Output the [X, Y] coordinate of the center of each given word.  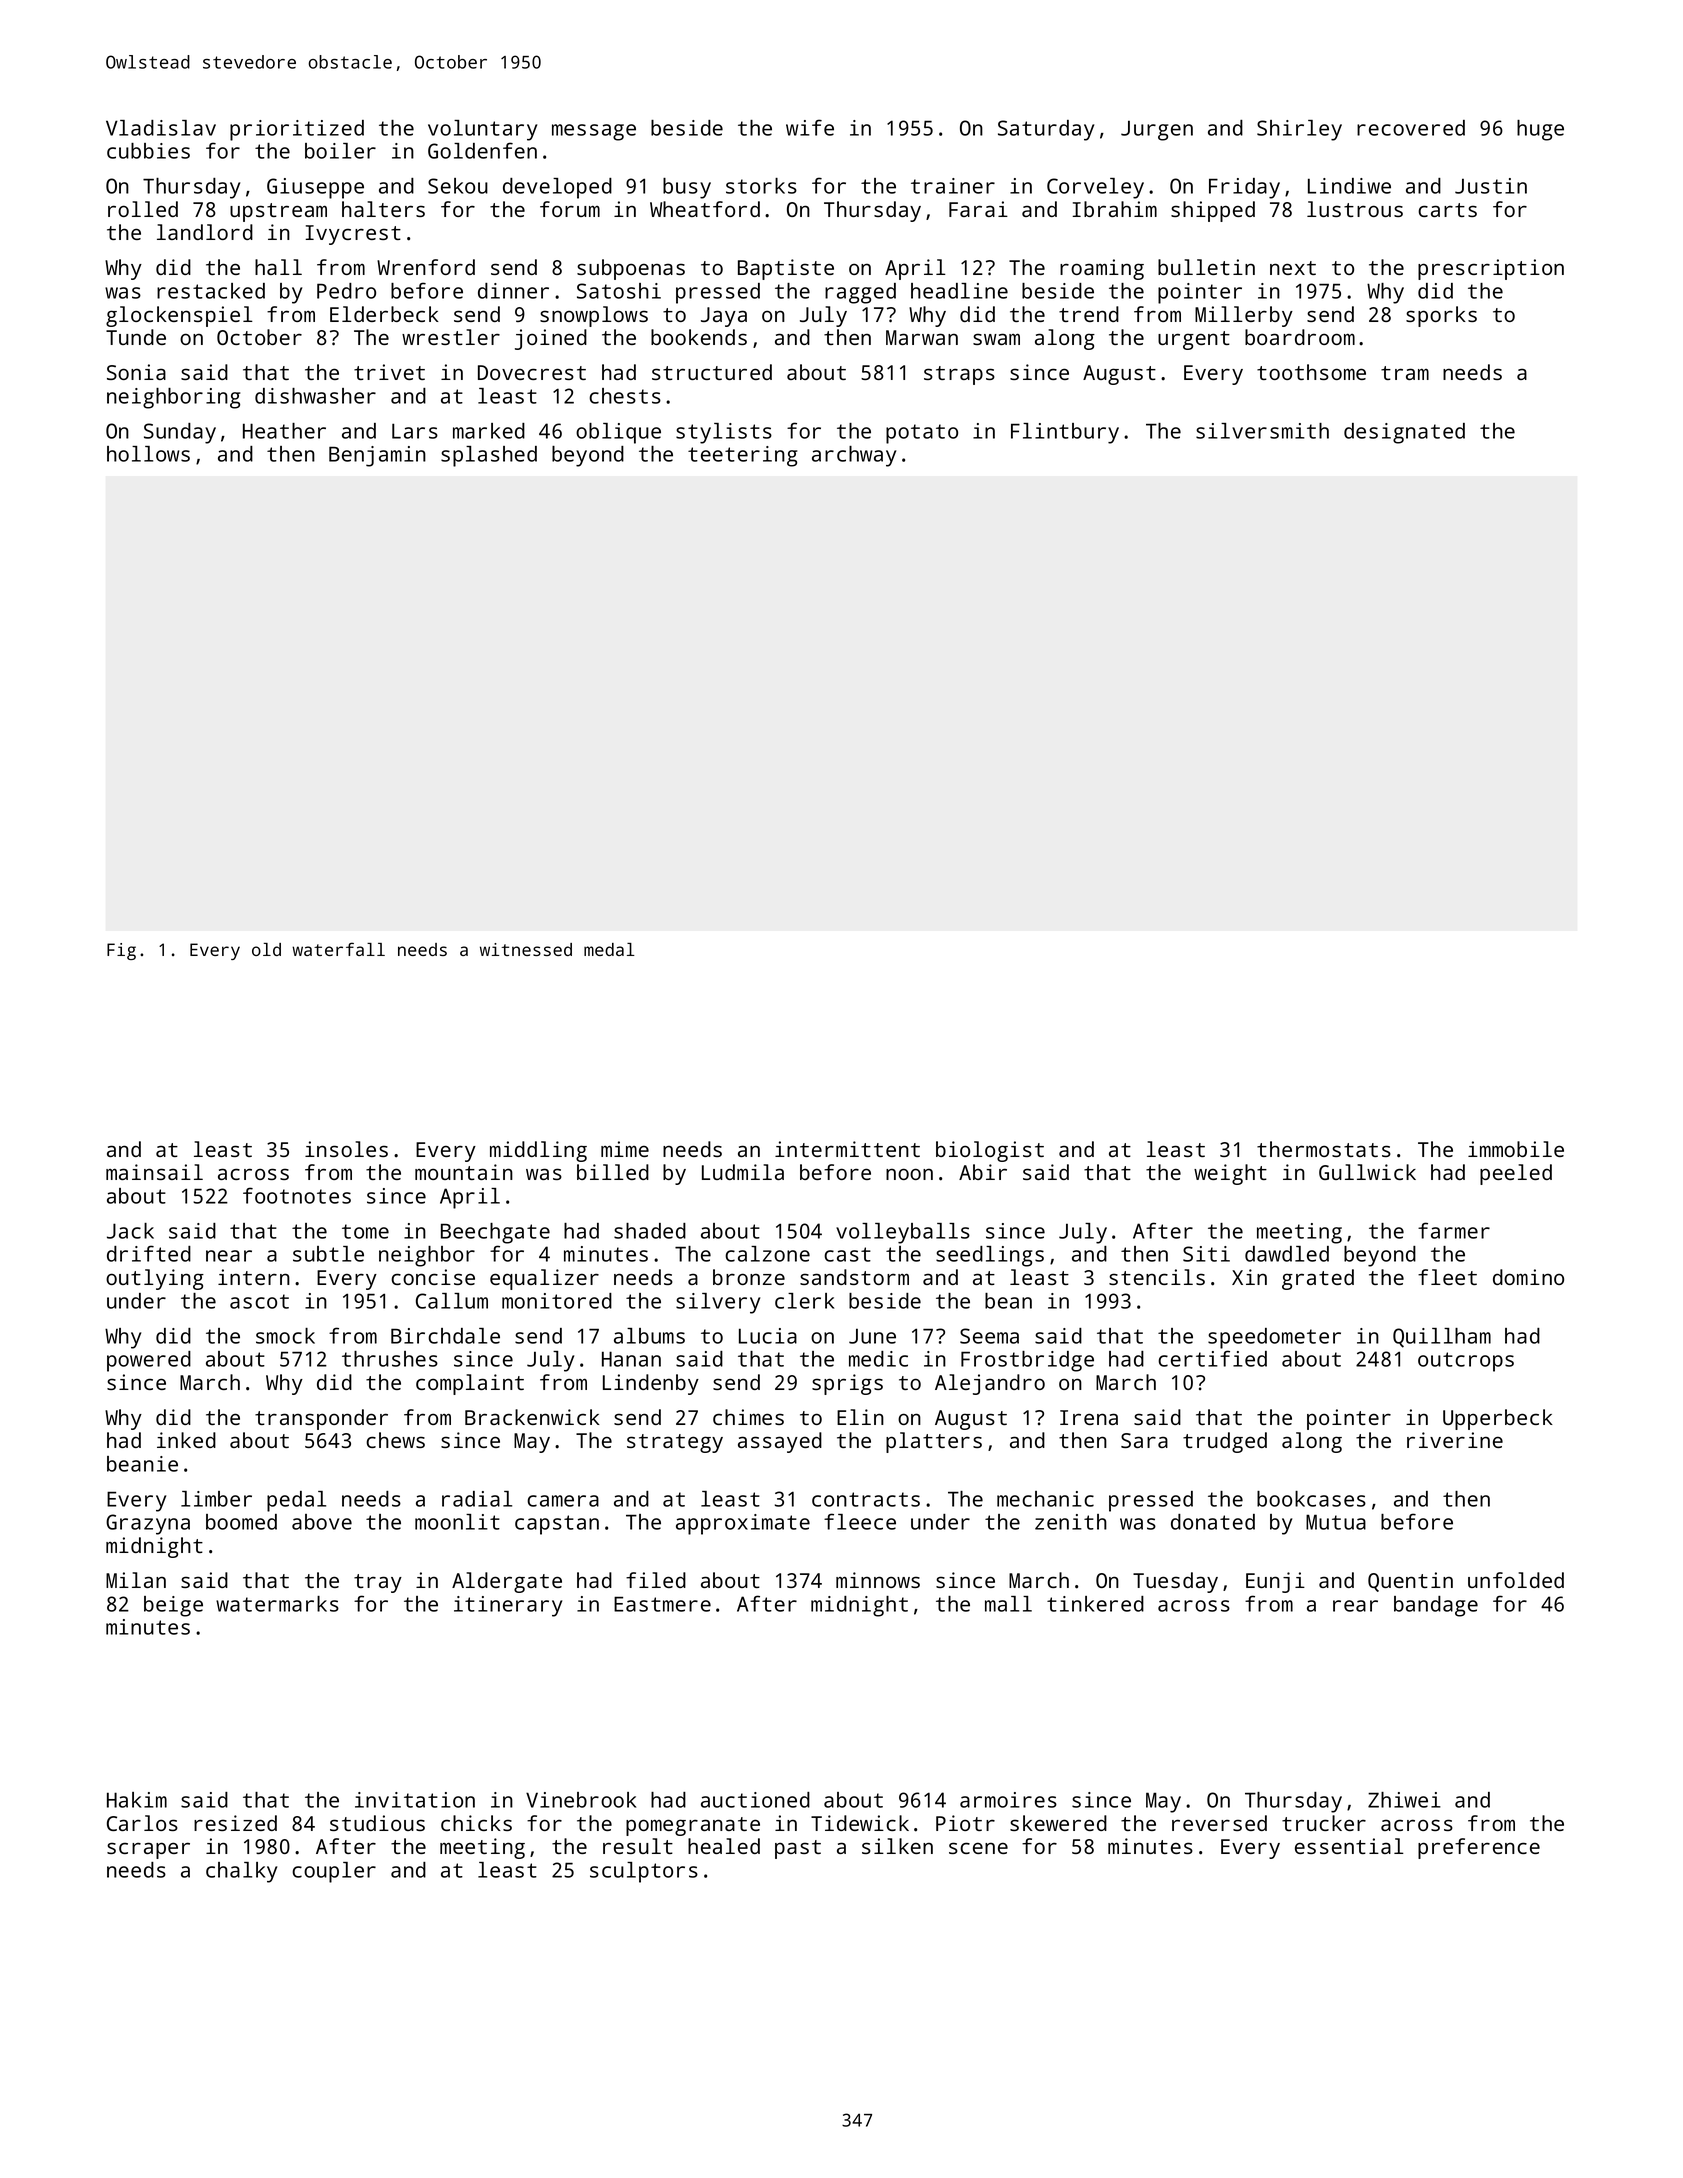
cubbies [148, 151]
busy [687, 188]
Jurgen [1157, 131]
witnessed [526, 949]
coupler [334, 1872]
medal [609, 949]
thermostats [1324, 1149]
